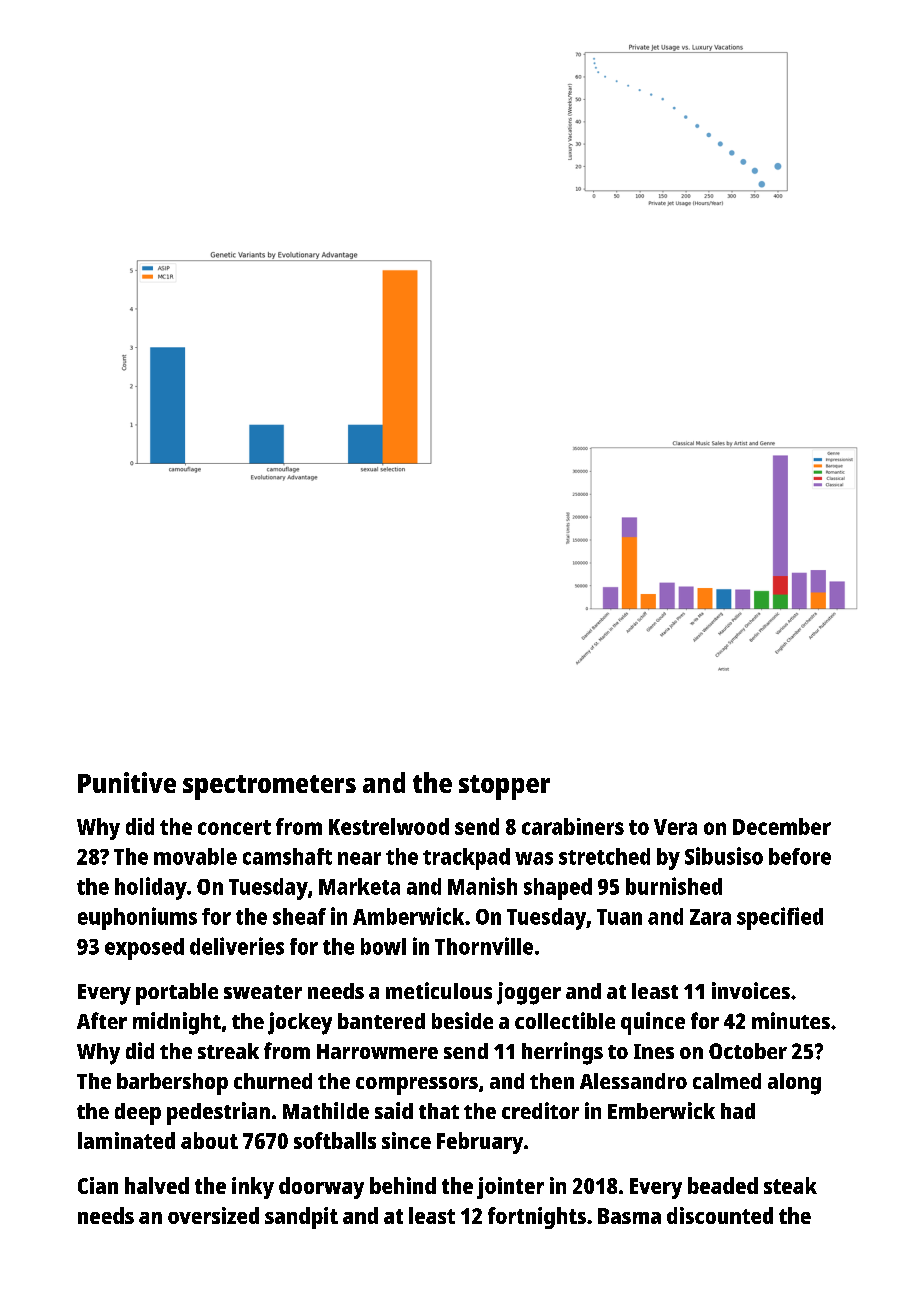  Describe the element at coordinates (484, 946) in the screenshot. I see `Thornville` at that location.
